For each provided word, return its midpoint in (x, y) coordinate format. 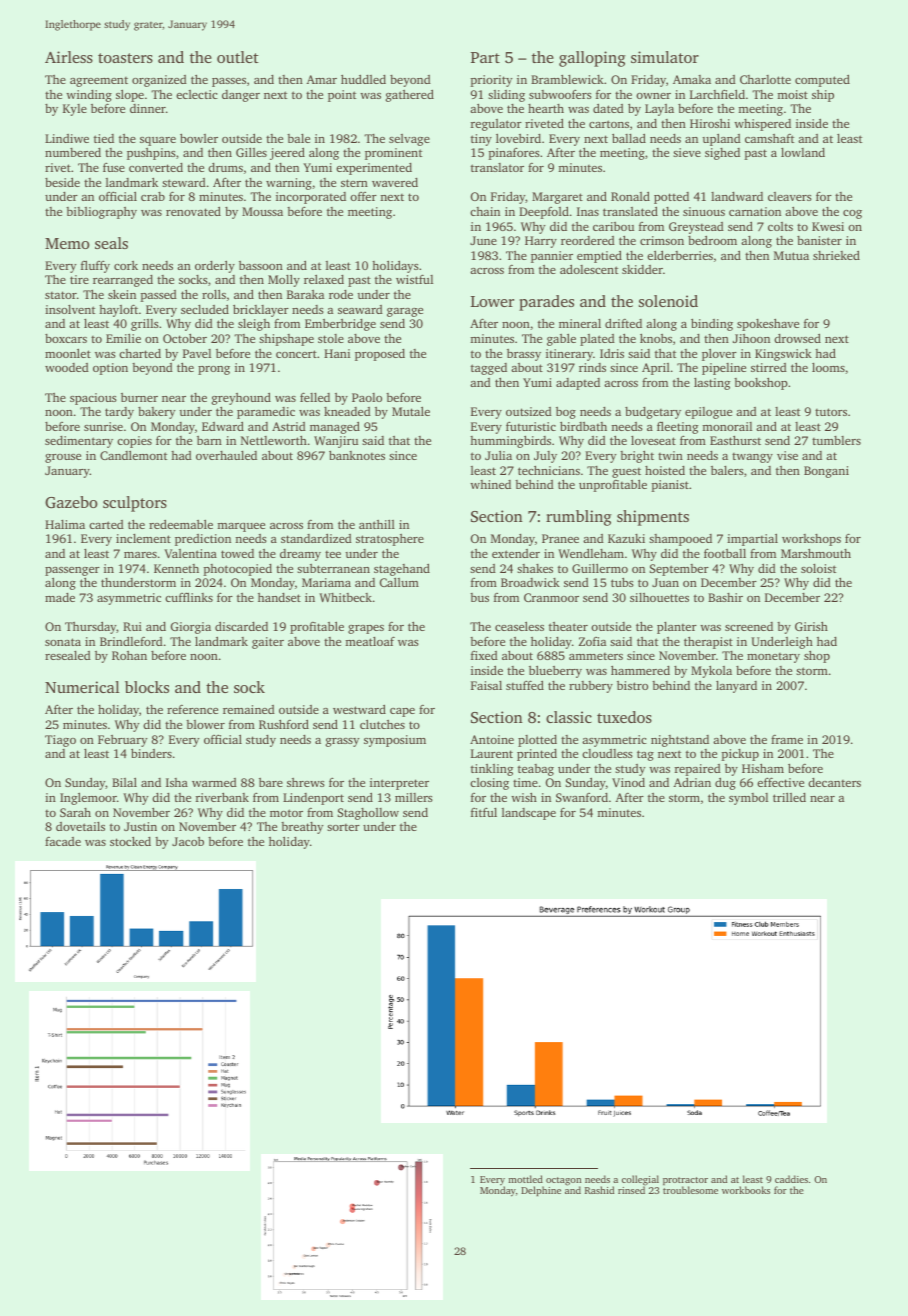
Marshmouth (816, 553)
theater (568, 626)
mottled (526, 1179)
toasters (125, 58)
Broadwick (530, 582)
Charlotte (765, 79)
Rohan (129, 655)
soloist (818, 568)
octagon (564, 1181)
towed (237, 553)
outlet (238, 57)
